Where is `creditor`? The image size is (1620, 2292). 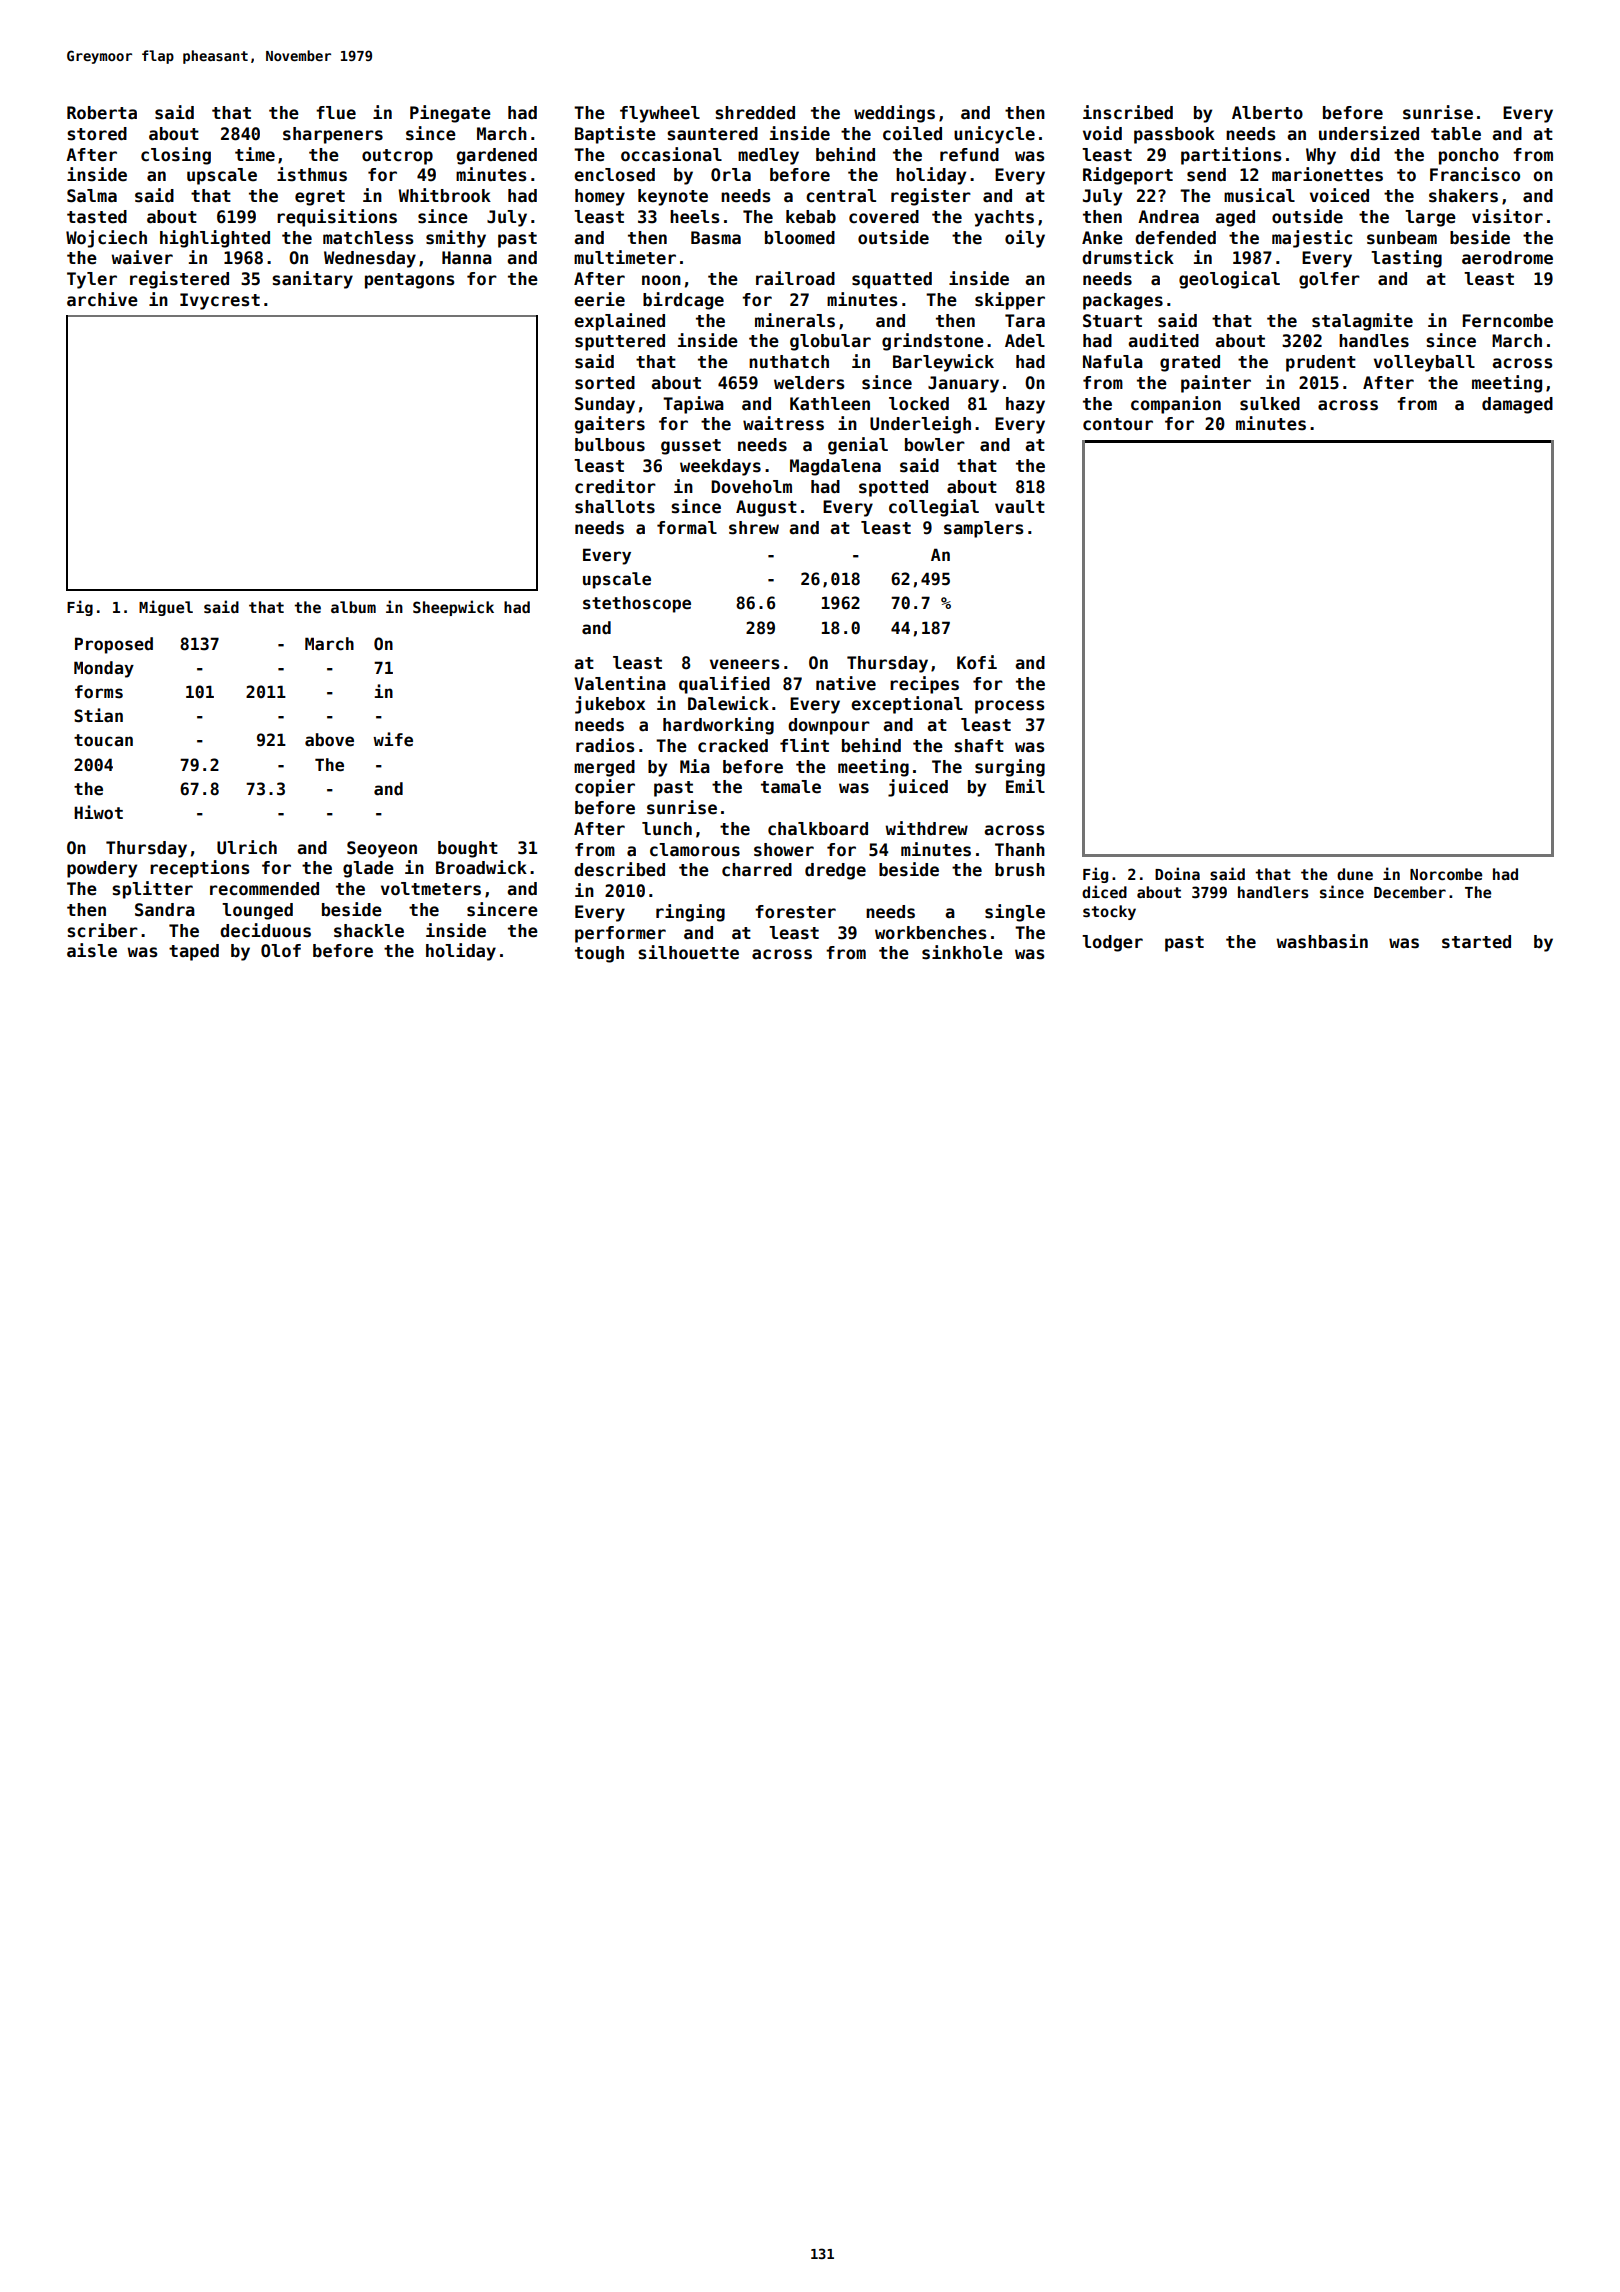 creditor is located at coordinates (615, 486).
